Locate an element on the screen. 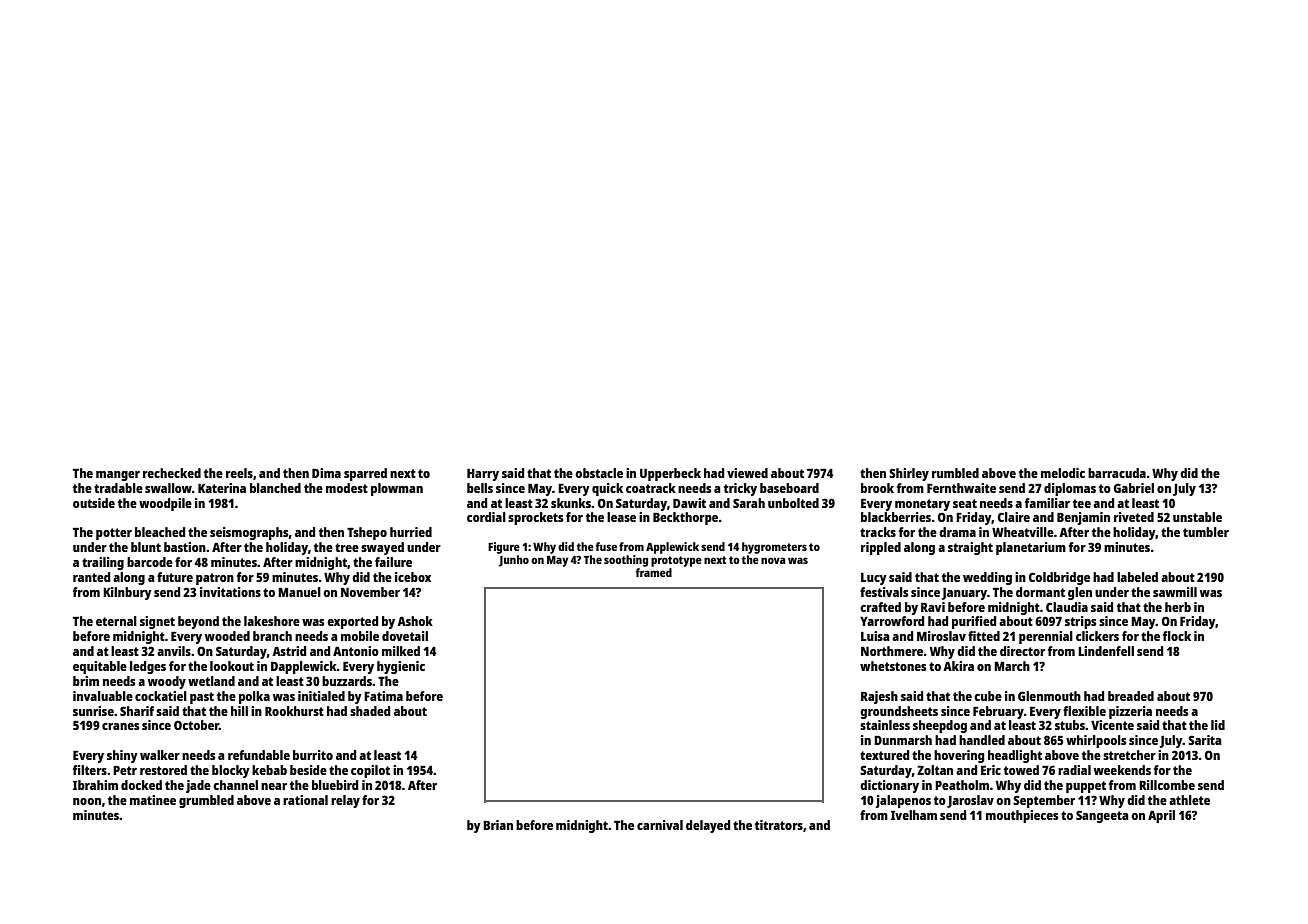  tumbler is located at coordinates (1206, 532).
